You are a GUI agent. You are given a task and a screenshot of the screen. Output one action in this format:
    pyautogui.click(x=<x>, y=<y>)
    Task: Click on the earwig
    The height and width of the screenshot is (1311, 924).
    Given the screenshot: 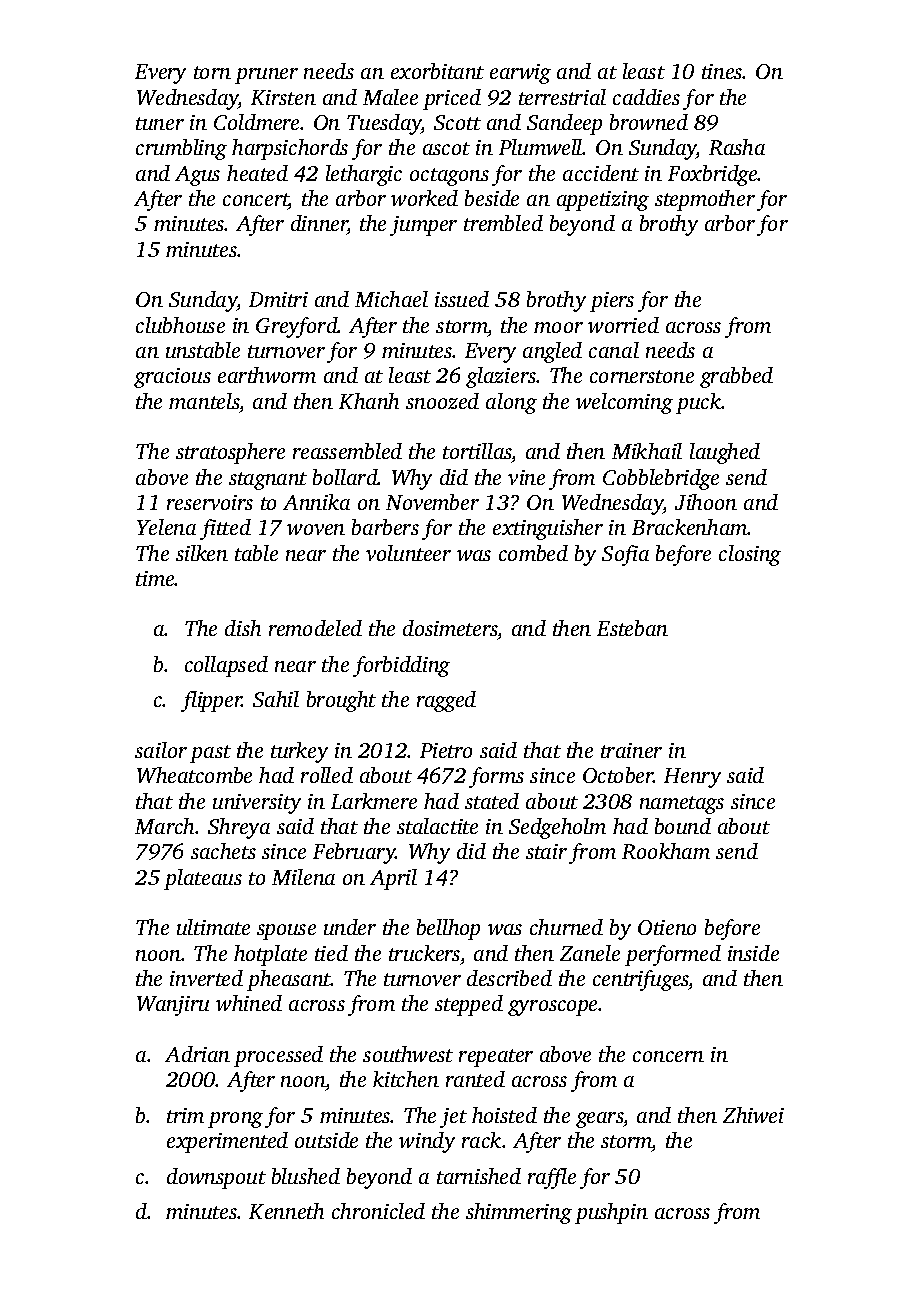 What is the action you would take?
    pyautogui.click(x=520, y=74)
